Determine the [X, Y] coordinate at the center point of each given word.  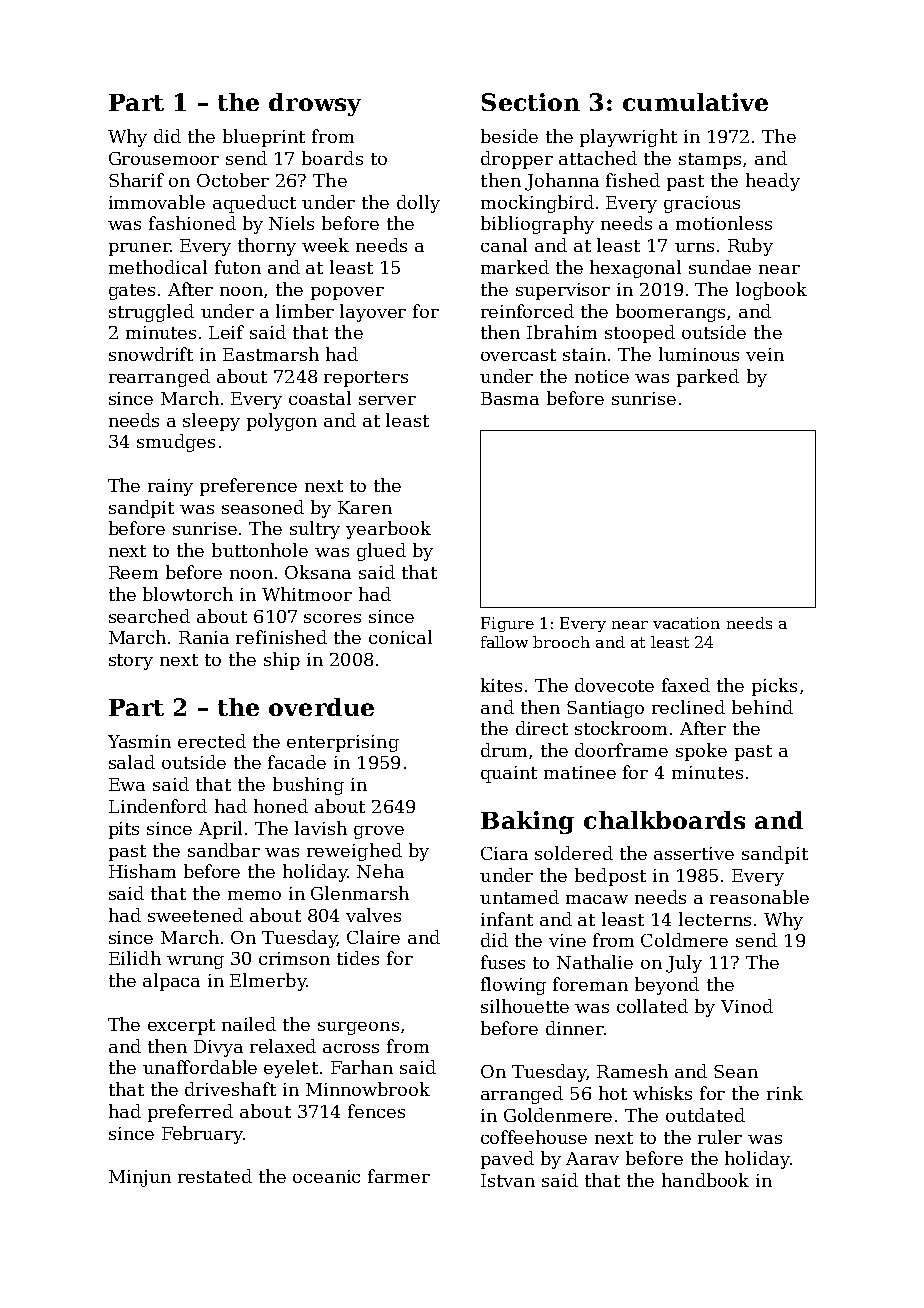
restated [215, 1176]
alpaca [171, 982]
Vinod [747, 1006]
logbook [771, 291]
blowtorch [188, 594]
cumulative [695, 102]
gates [132, 292]
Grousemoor [164, 158]
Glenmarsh [360, 893]
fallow [504, 642]
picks [774, 687]
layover [373, 313]
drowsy [315, 104]
